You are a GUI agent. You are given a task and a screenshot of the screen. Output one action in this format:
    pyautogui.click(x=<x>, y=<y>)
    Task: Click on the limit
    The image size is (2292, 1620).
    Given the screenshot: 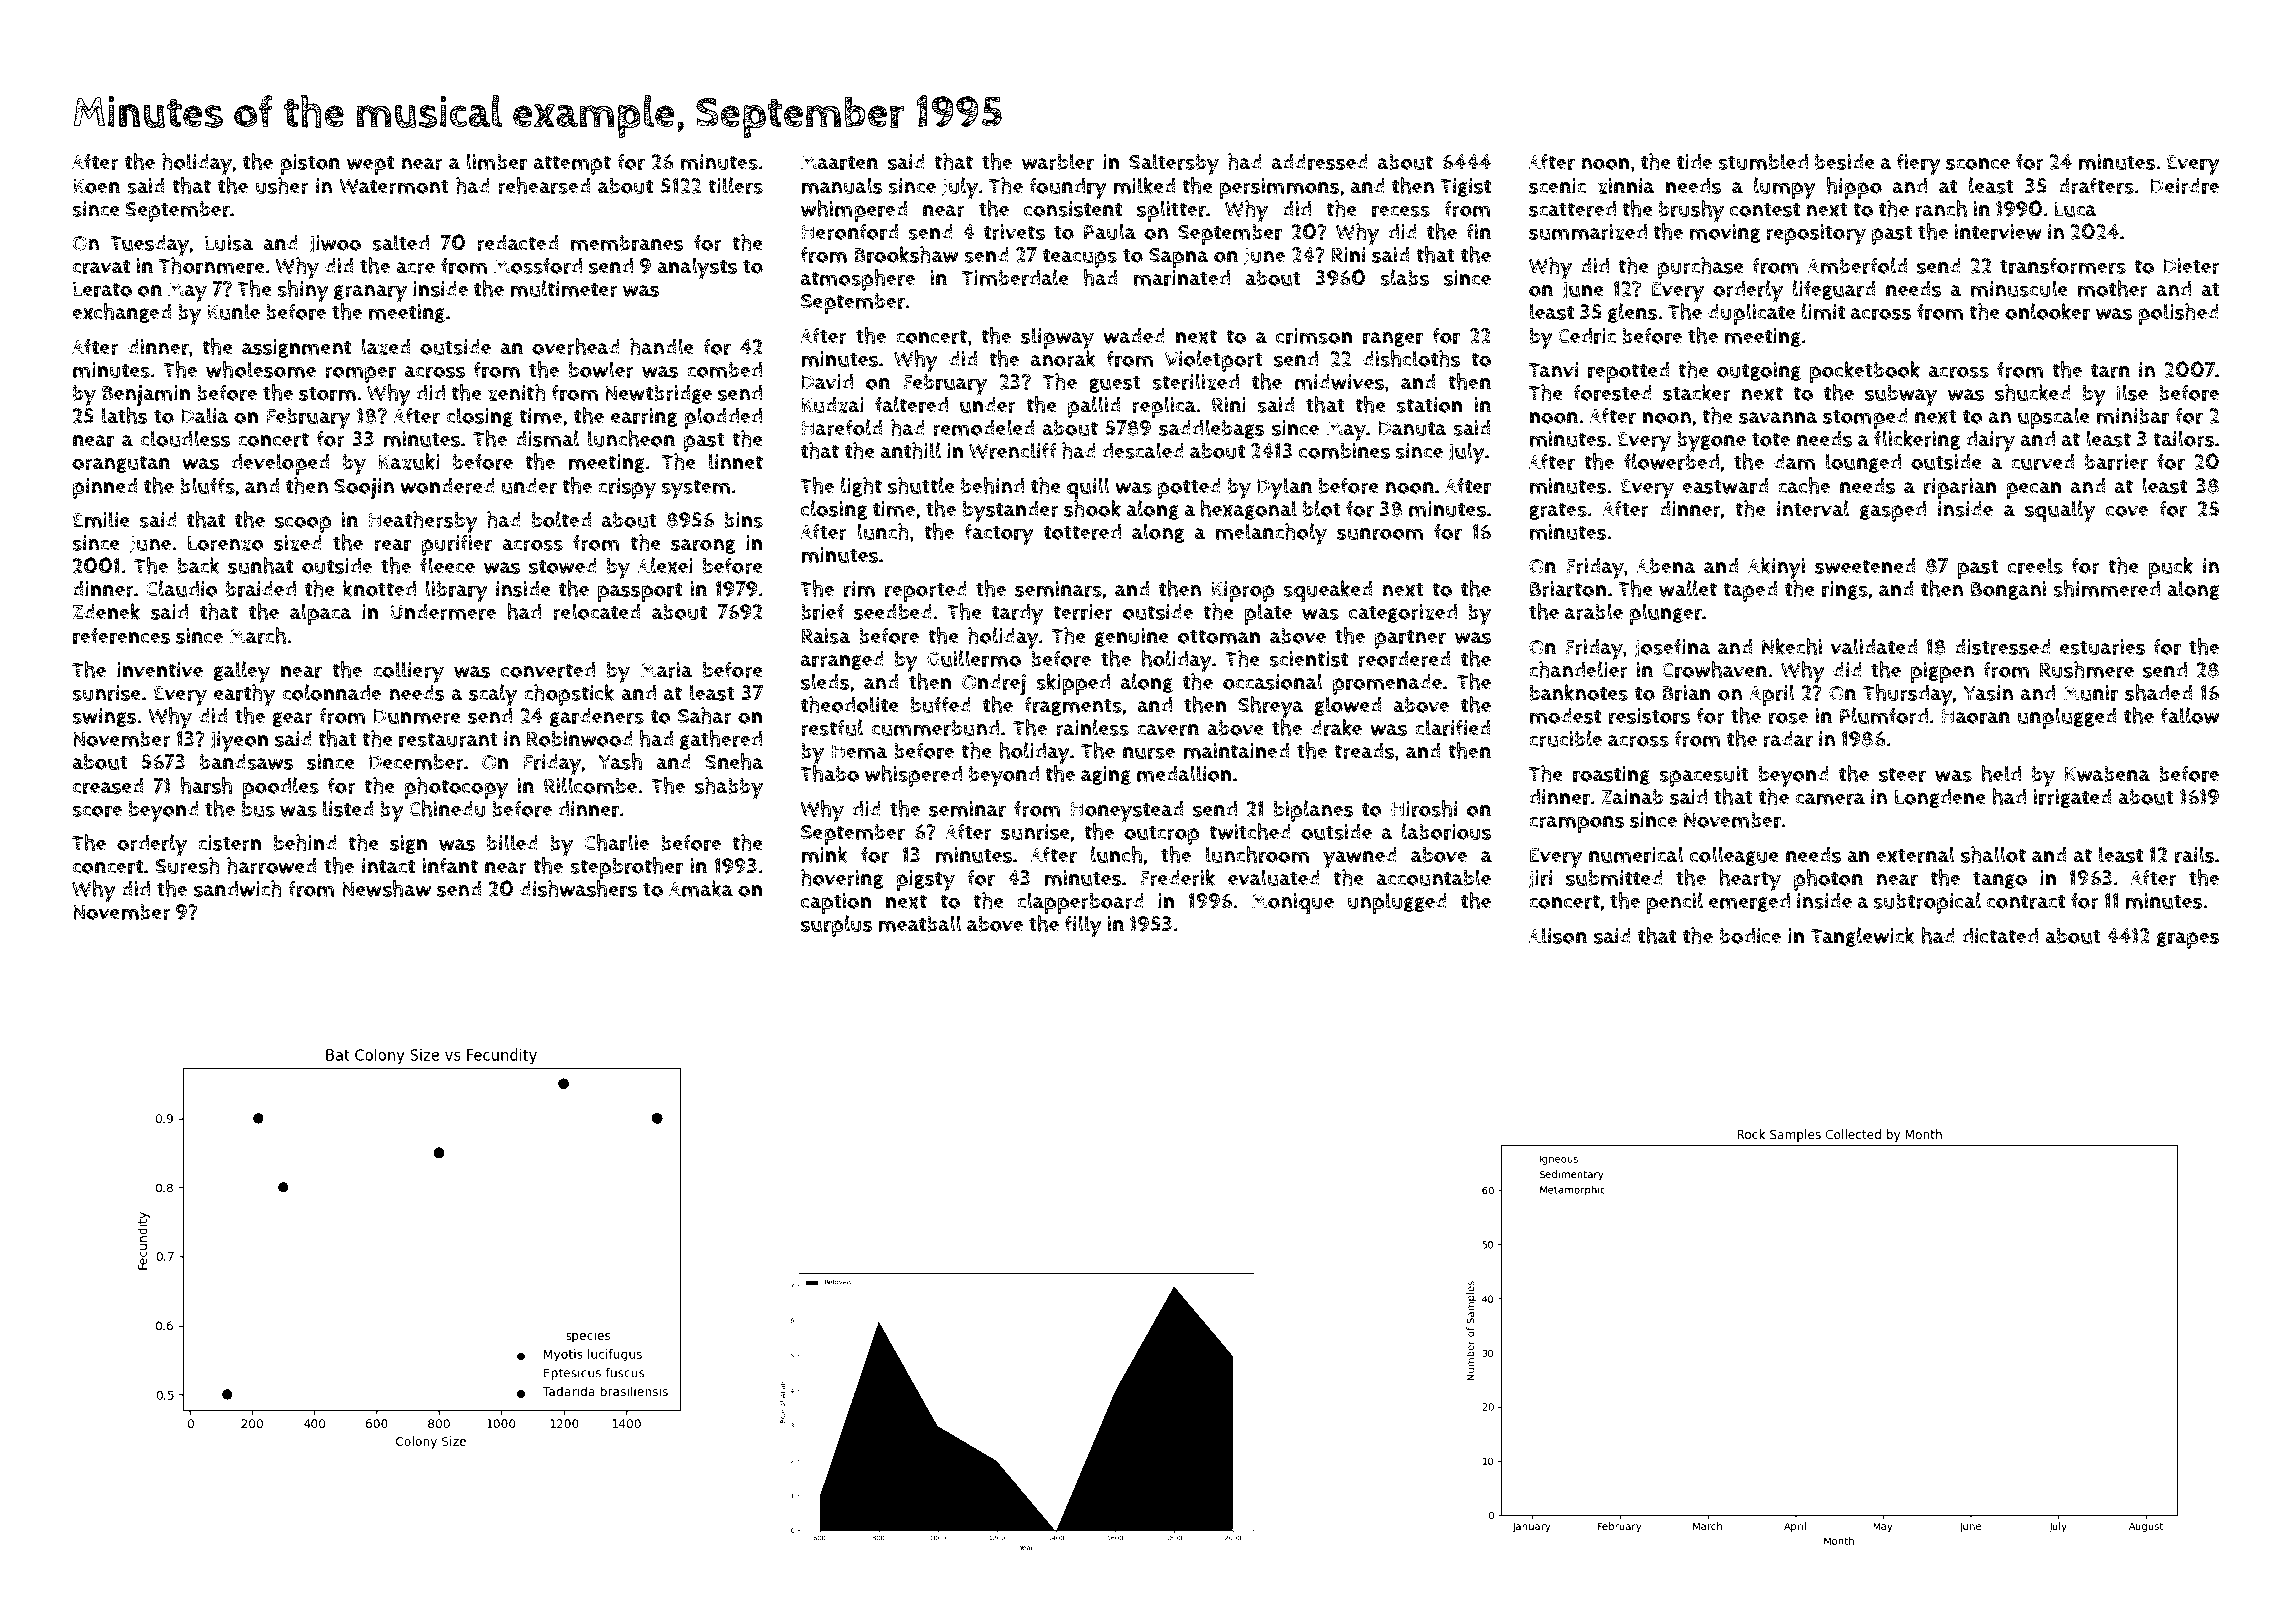 What is the action you would take?
    pyautogui.click(x=1823, y=311)
